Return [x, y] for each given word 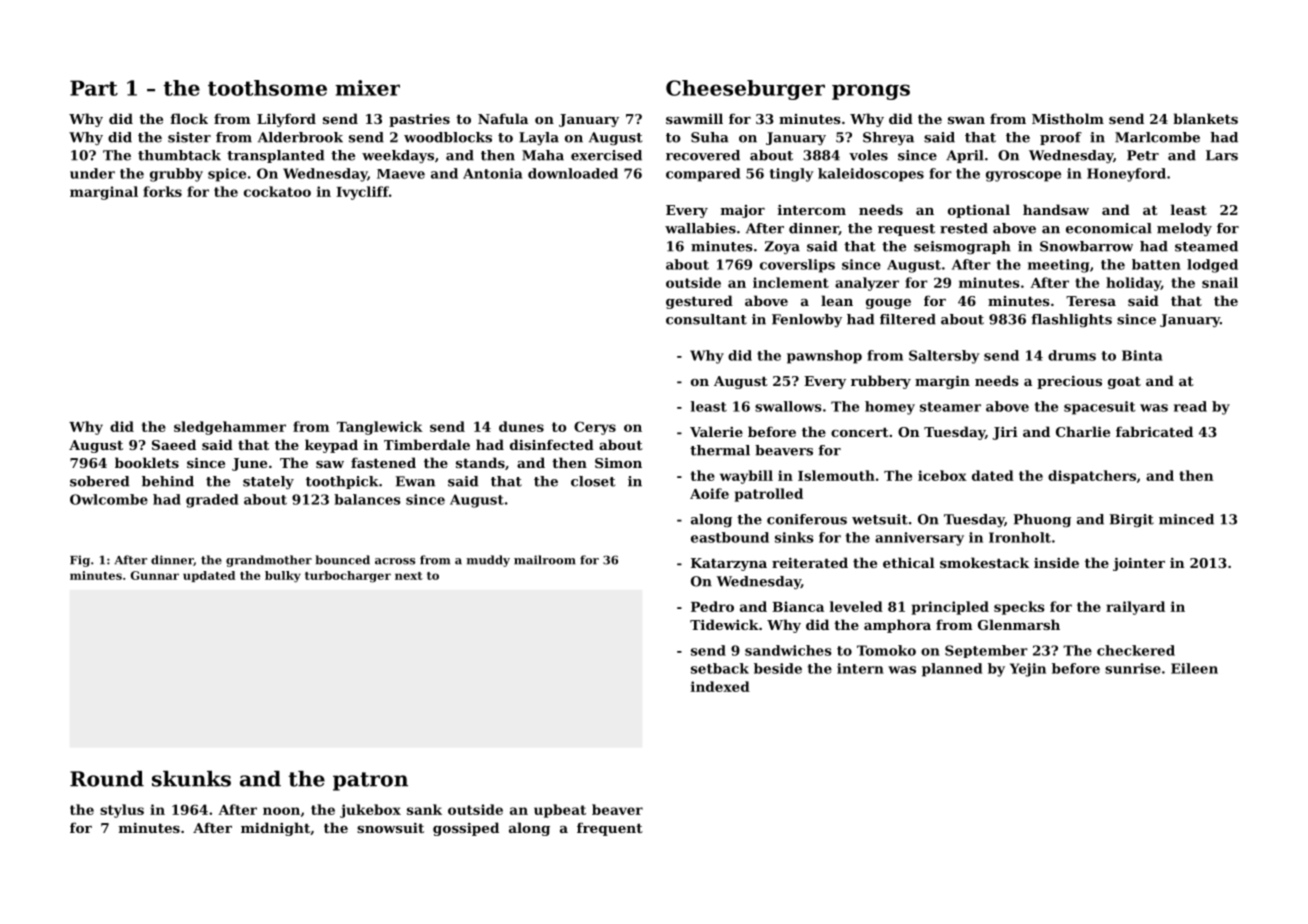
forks [162, 191]
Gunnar [155, 575]
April [965, 156]
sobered [99, 481]
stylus [122, 811]
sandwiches [788, 650]
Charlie [1083, 431]
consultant [706, 319]
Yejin [1028, 670]
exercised [606, 155]
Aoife [709, 493]
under [92, 173]
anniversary [919, 539]
